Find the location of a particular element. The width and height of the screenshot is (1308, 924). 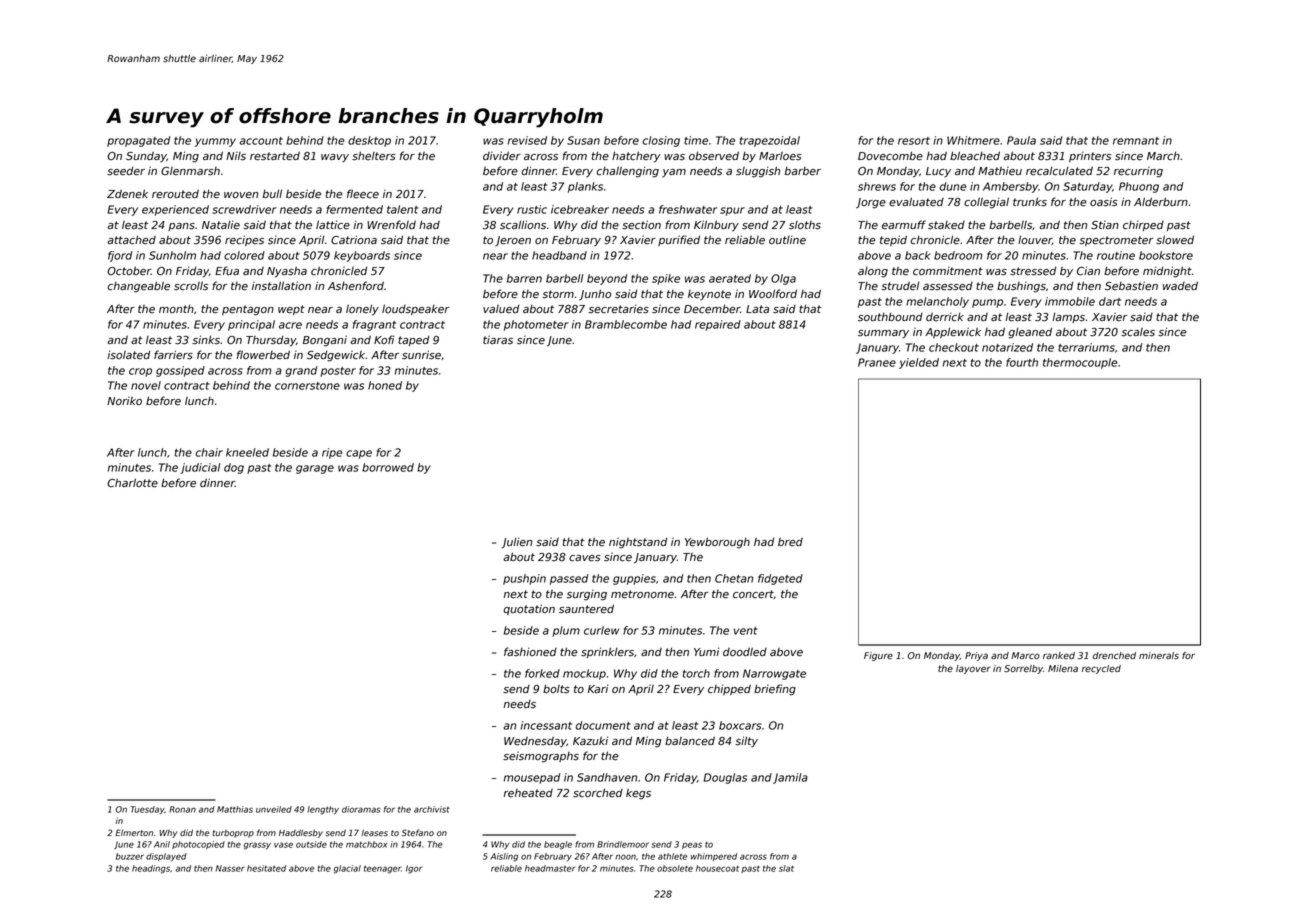

cornerstone is located at coordinates (307, 386).
